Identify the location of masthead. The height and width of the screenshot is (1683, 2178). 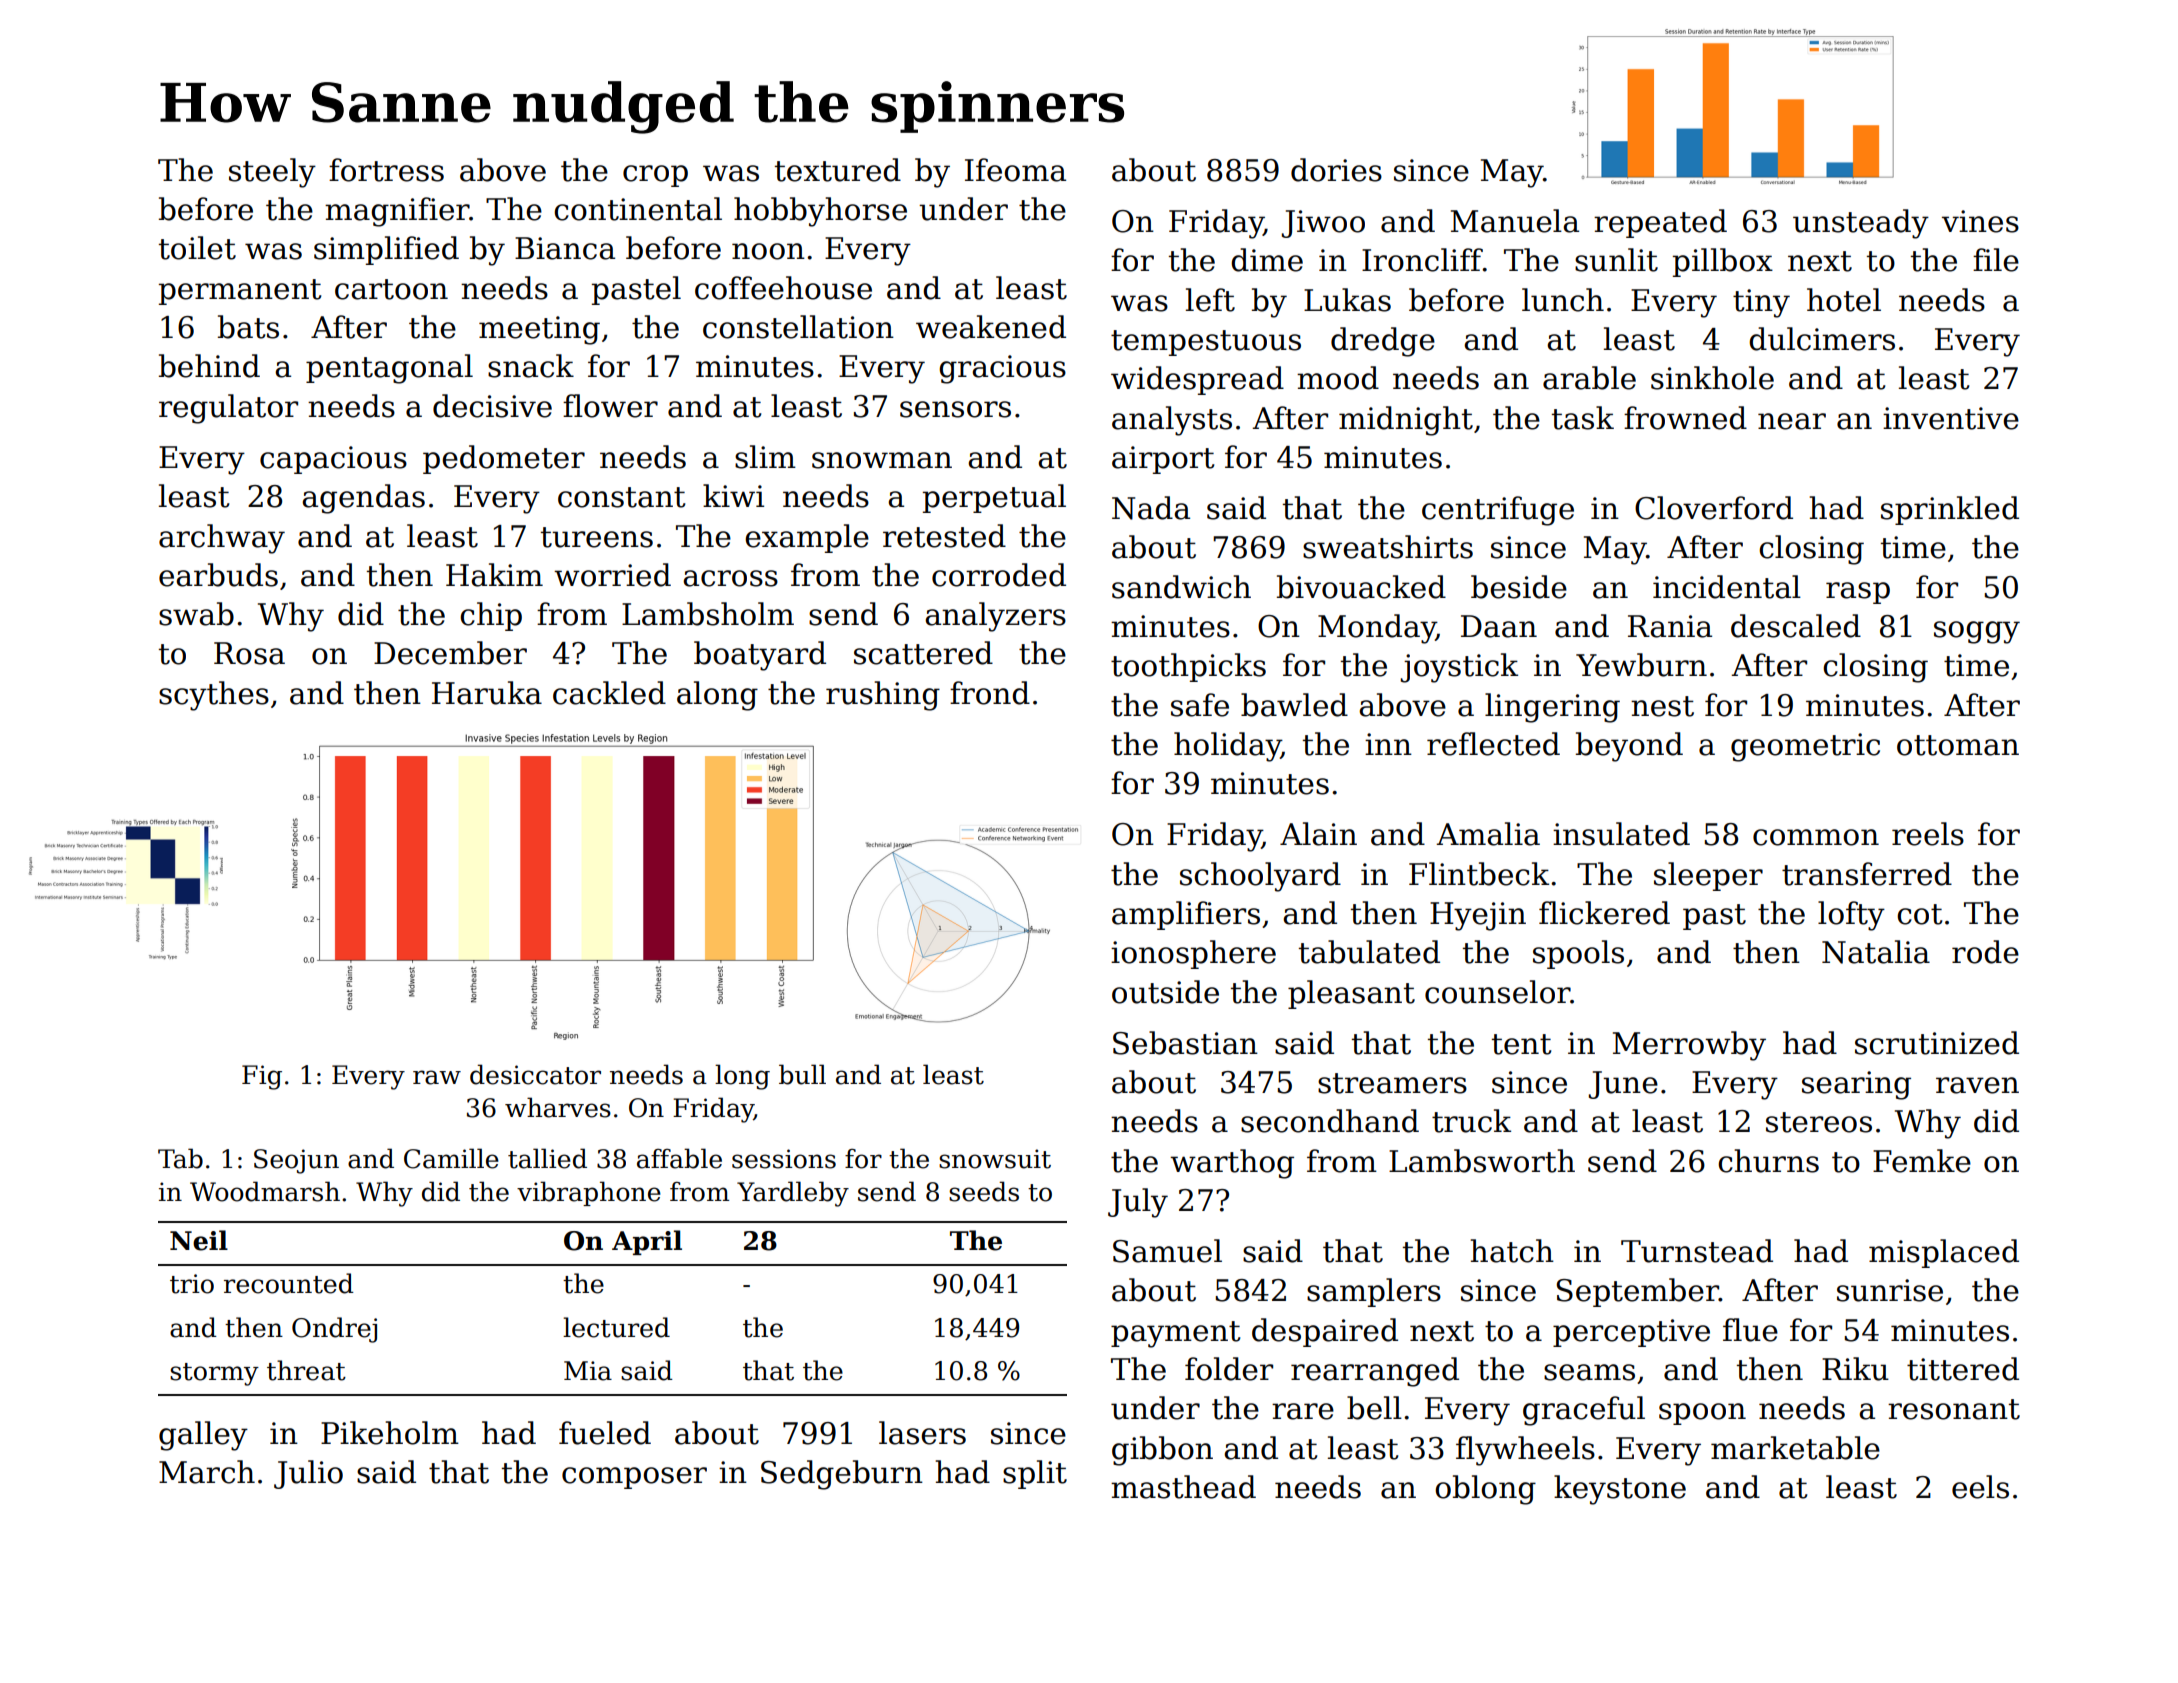
(1183, 1487).
